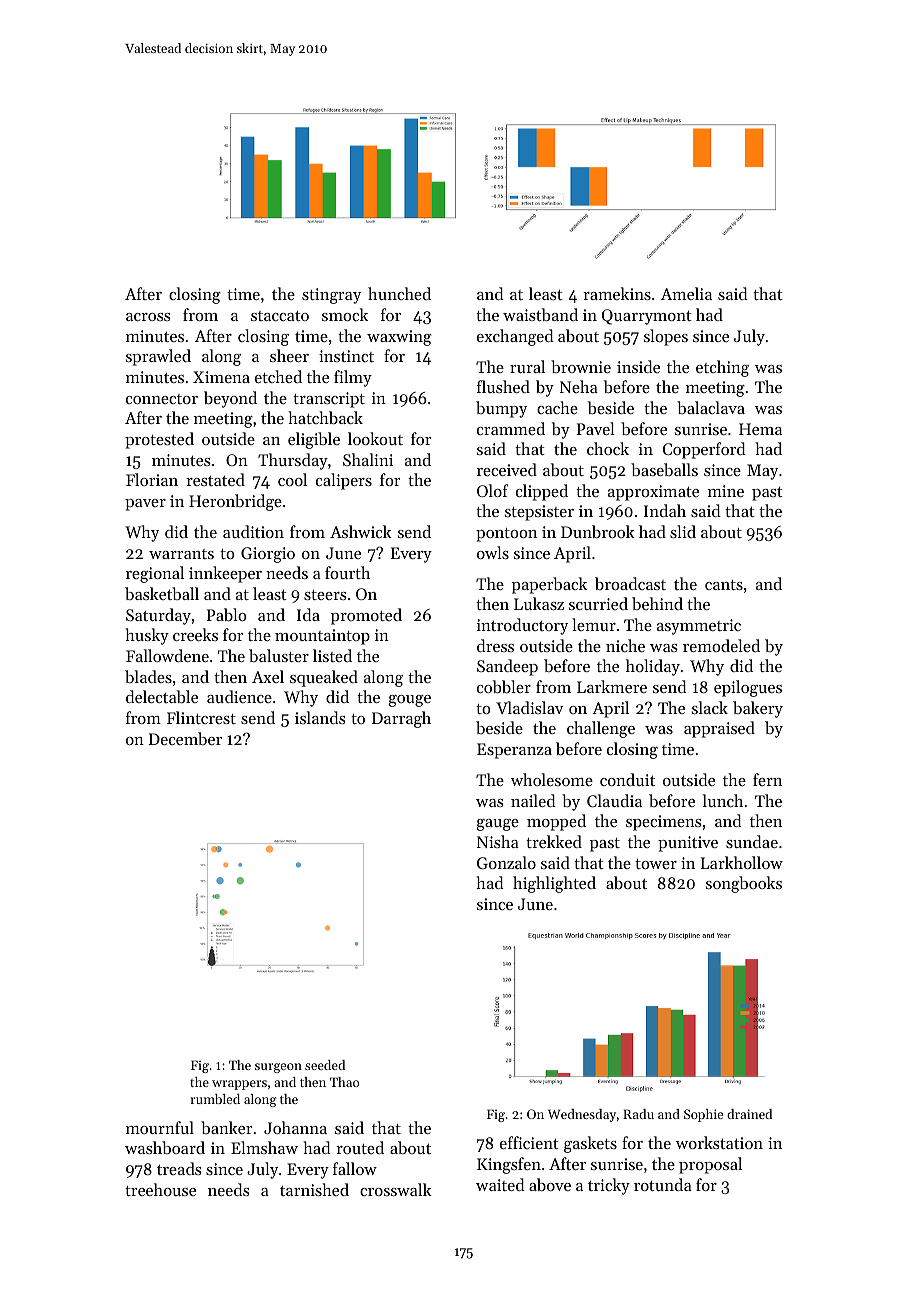 This document has height=1316, width=908. Describe the element at coordinates (504, 686) in the document. I see `cobbler` at that location.
